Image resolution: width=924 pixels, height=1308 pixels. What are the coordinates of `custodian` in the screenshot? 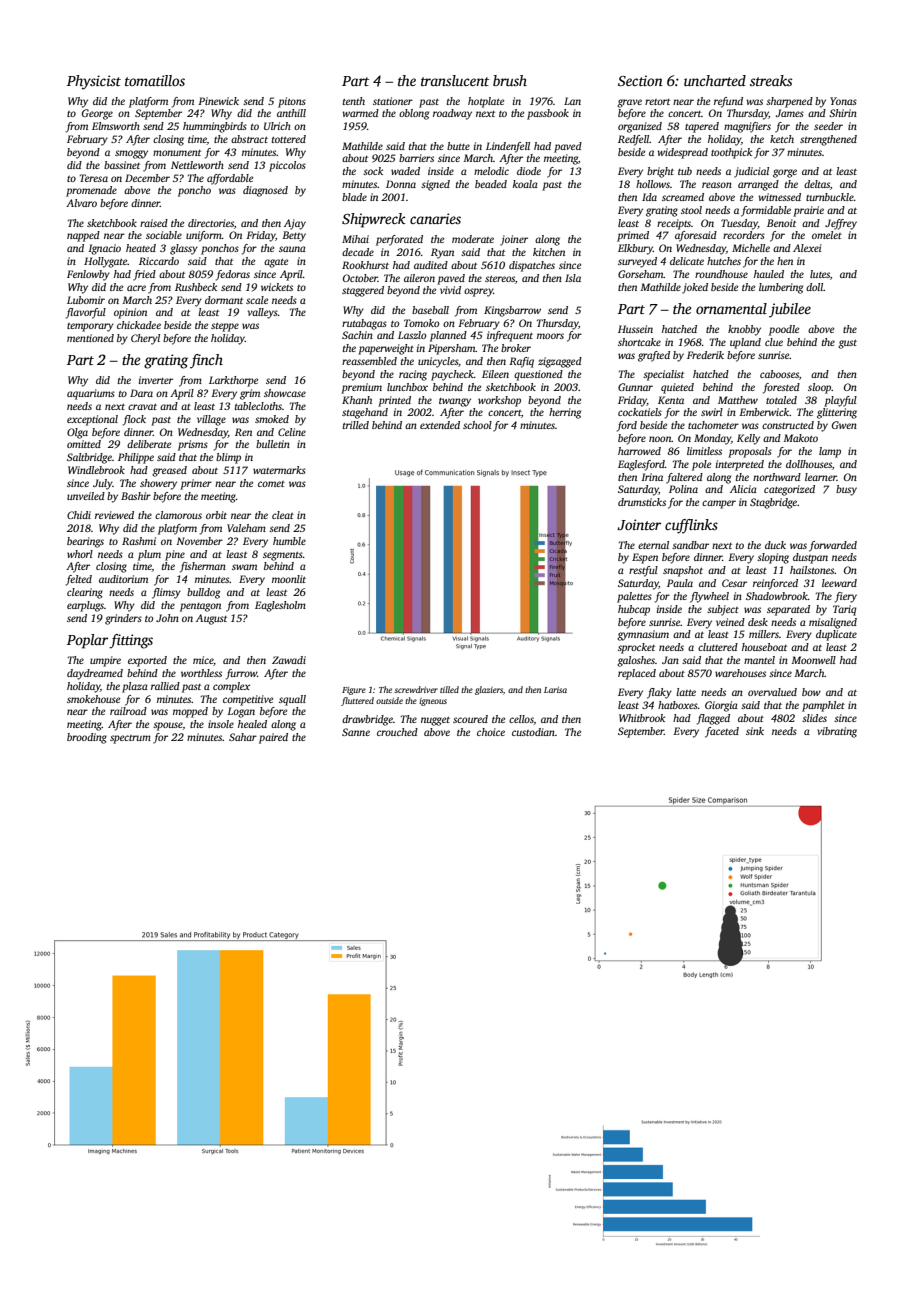 It's located at (533, 732).
